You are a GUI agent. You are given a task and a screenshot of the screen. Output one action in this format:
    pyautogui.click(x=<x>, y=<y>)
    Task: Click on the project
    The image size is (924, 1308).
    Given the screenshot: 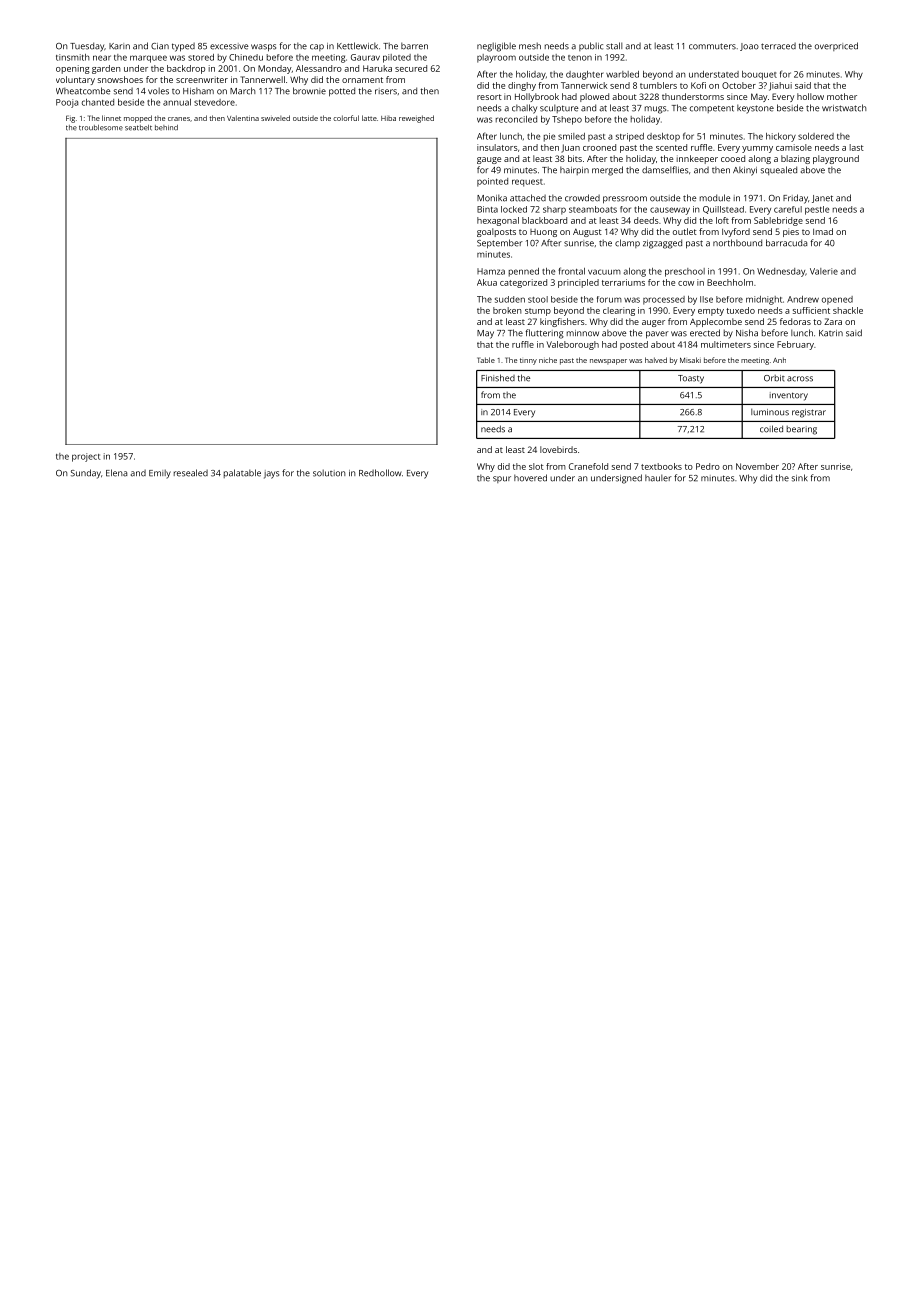 What is the action you would take?
    pyautogui.click(x=86, y=457)
